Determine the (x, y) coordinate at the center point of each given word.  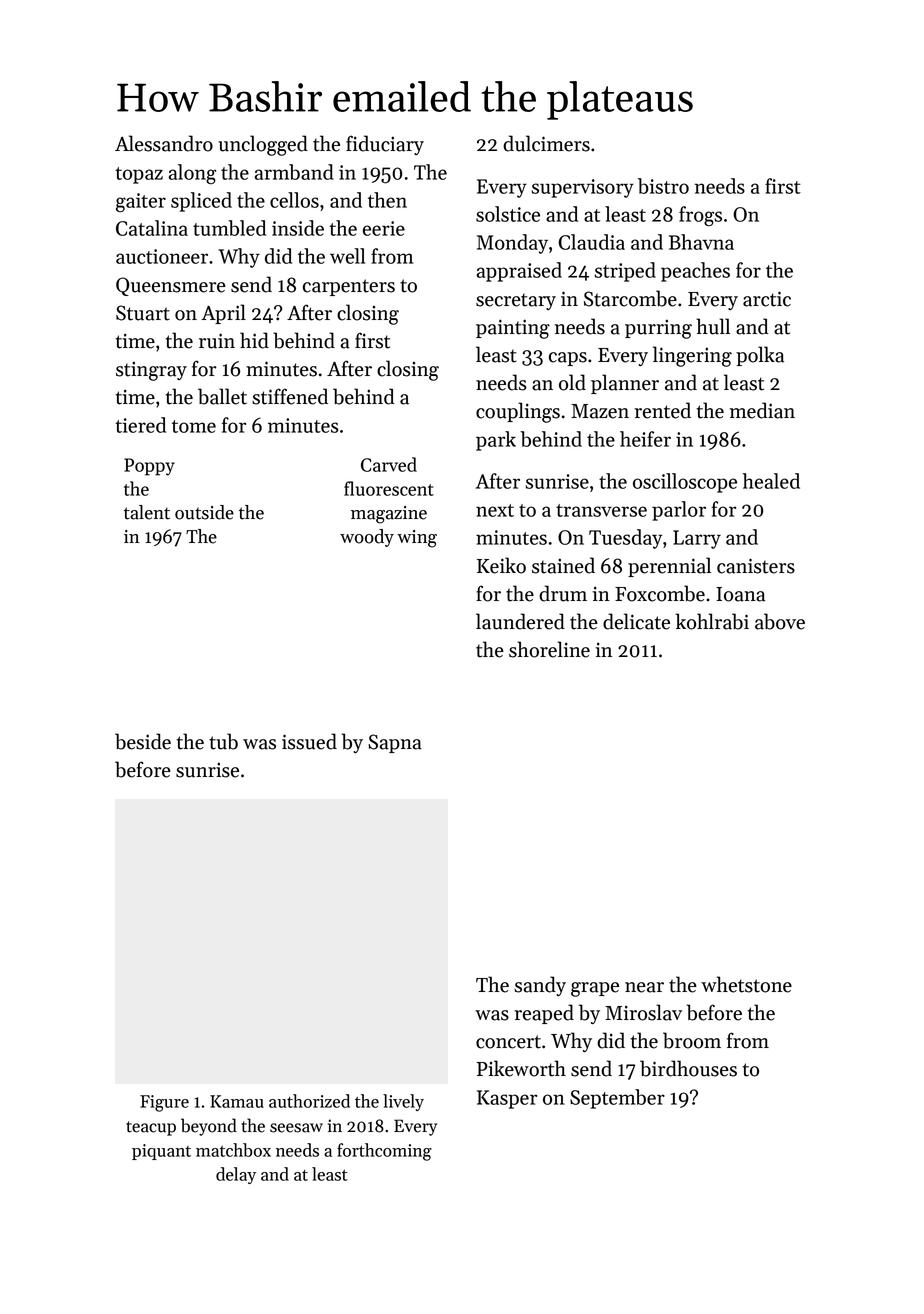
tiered (140, 425)
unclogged (263, 145)
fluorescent (389, 488)
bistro (663, 186)
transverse (601, 510)
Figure (164, 1103)
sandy (540, 986)
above (780, 621)
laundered (520, 621)
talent (147, 512)
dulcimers (546, 143)
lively (403, 1102)
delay (236, 1175)
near (644, 987)
